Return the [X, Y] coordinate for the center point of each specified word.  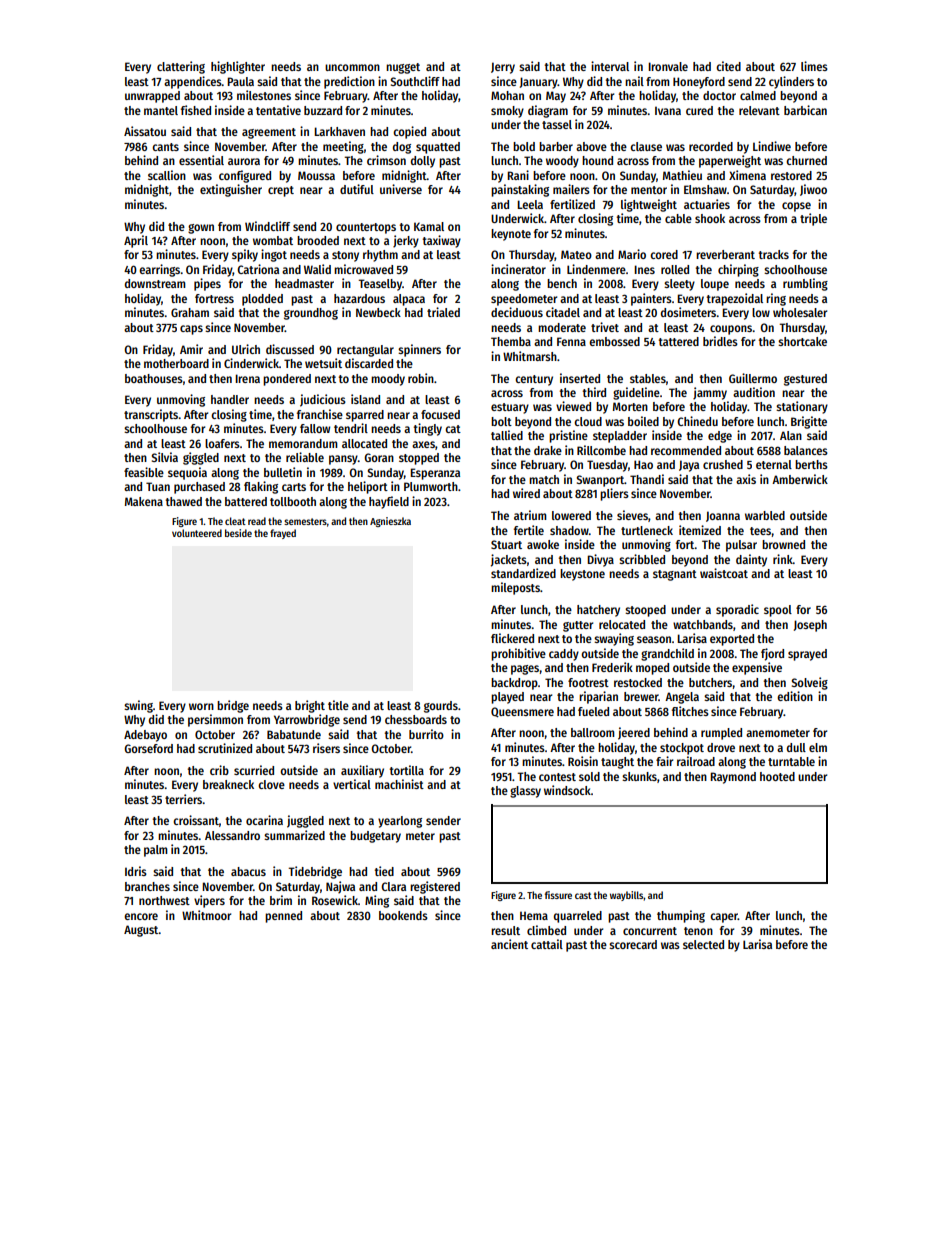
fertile [529, 530]
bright [310, 706]
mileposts [515, 588]
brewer [641, 696]
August [141, 931]
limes [814, 66]
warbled [765, 515]
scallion [167, 175]
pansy [343, 460]
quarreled [578, 917]
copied [409, 132]
